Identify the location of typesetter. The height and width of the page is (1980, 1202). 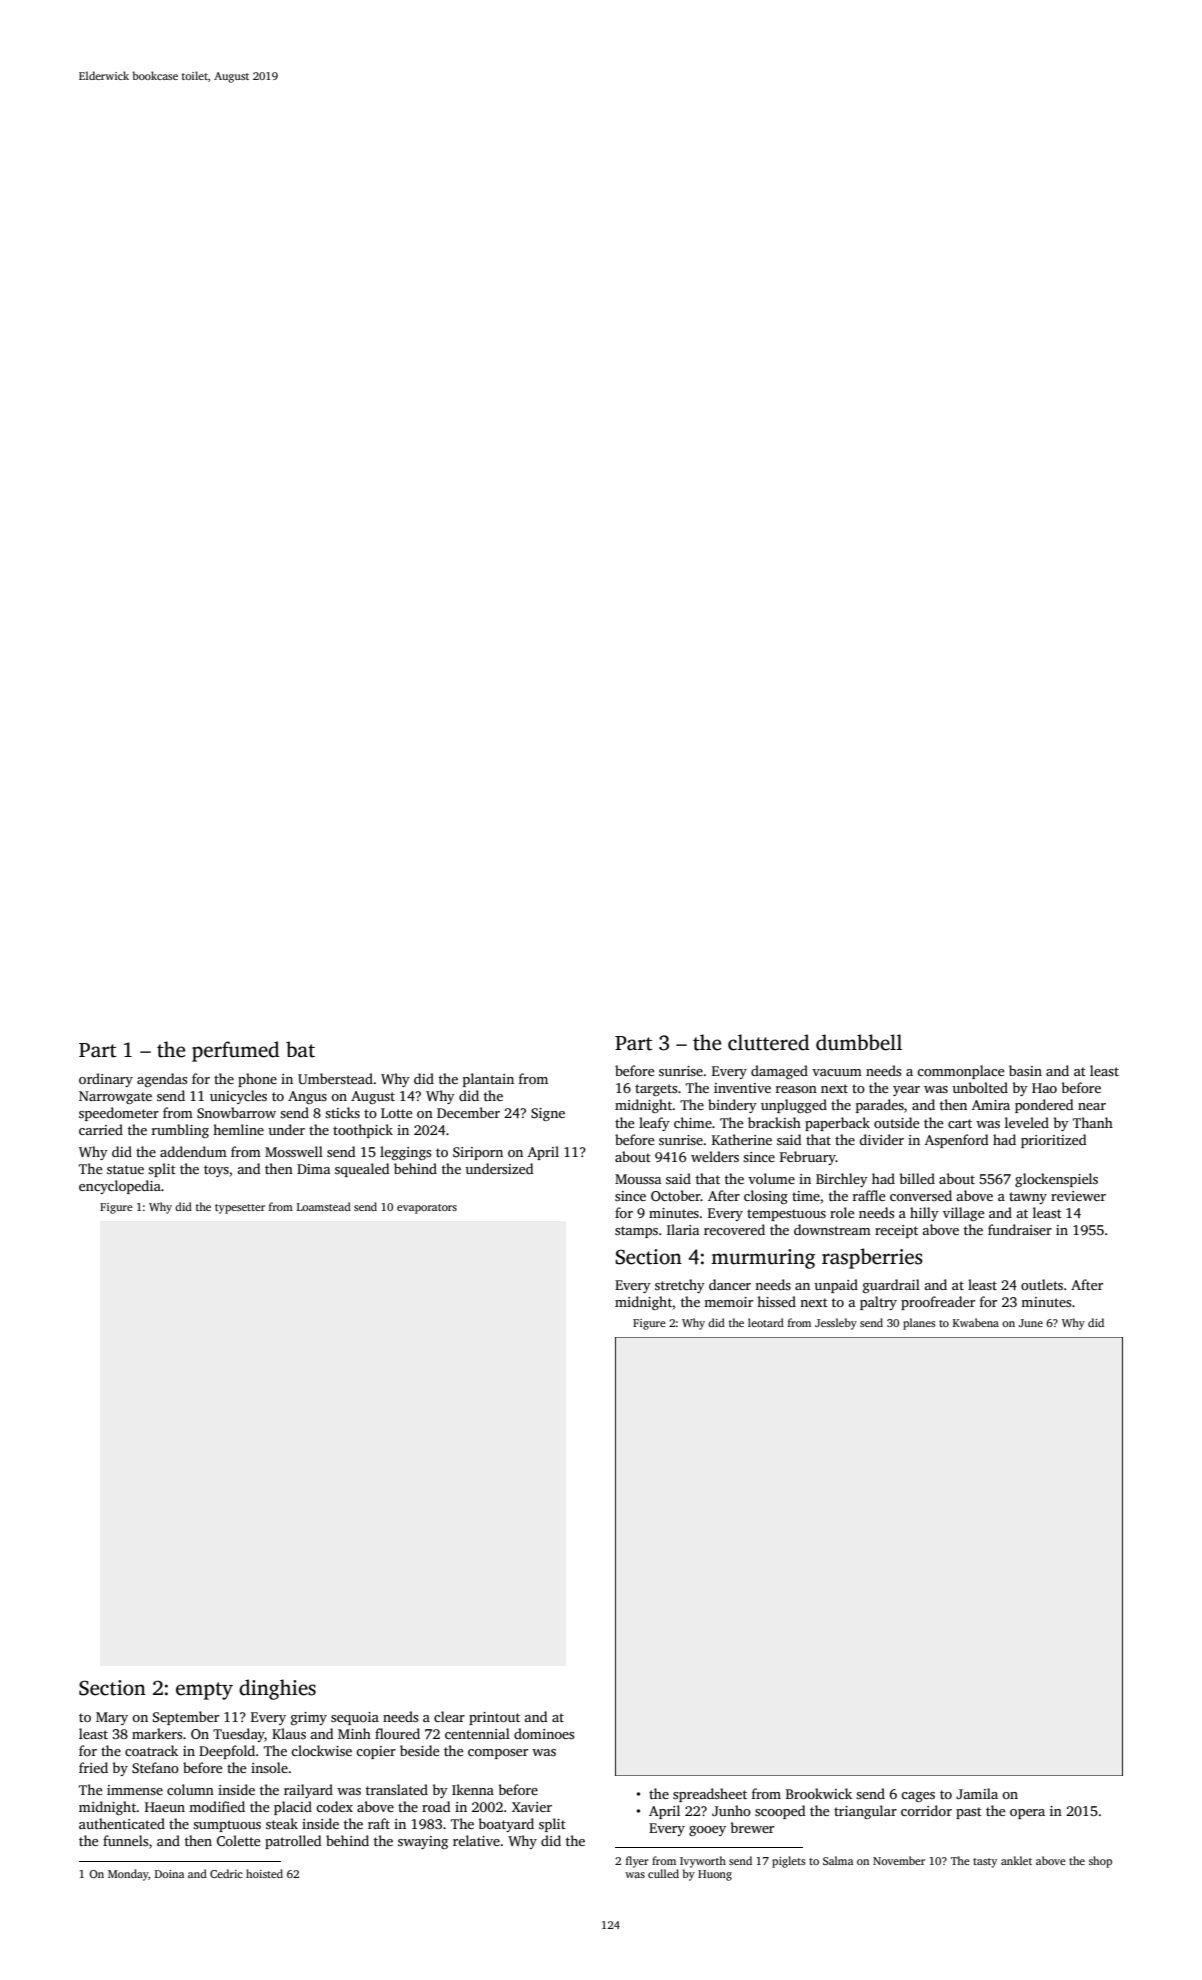
(240, 1209).
